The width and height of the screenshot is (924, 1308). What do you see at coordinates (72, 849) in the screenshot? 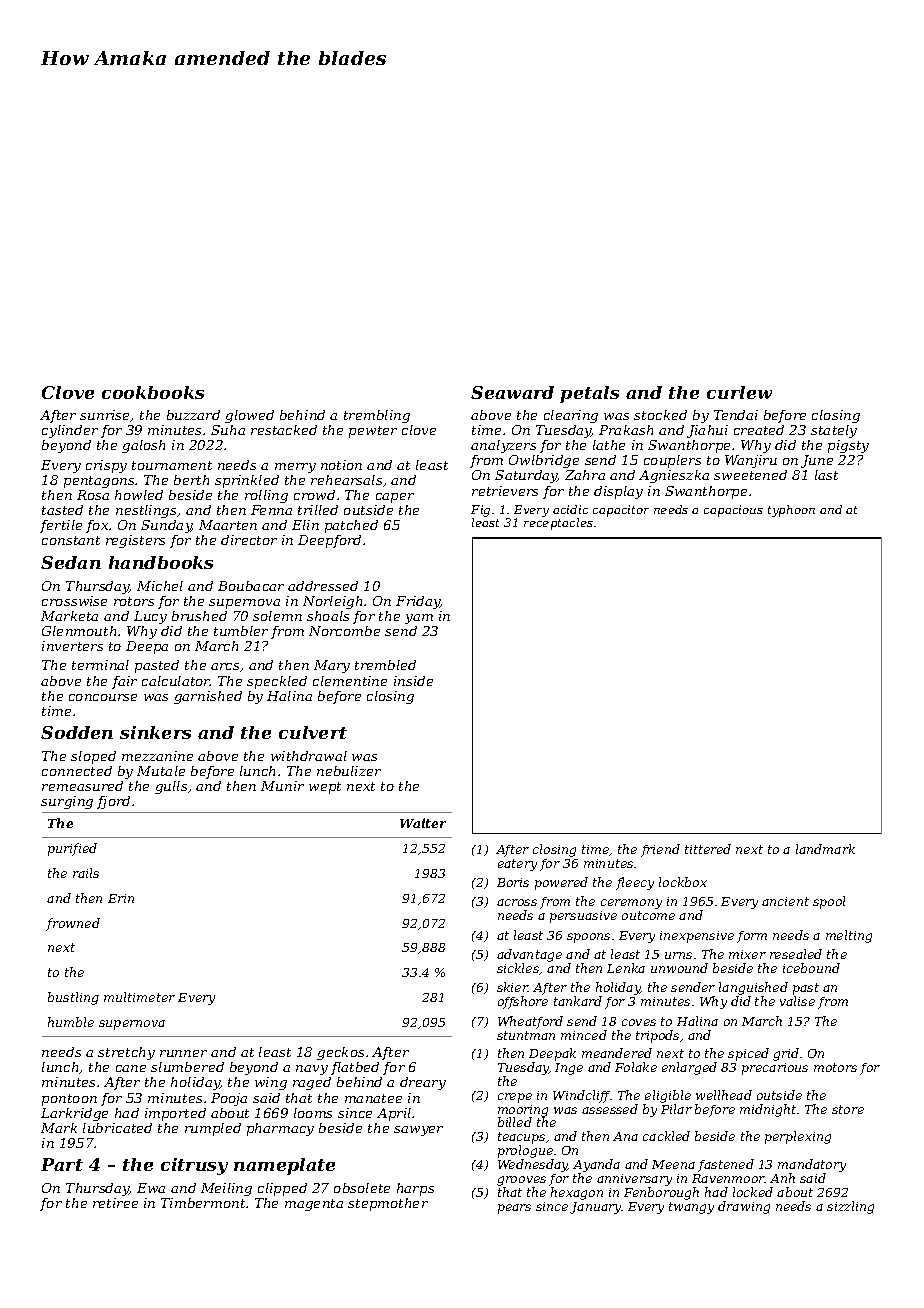
I see `purified` at bounding box center [72, 849].
